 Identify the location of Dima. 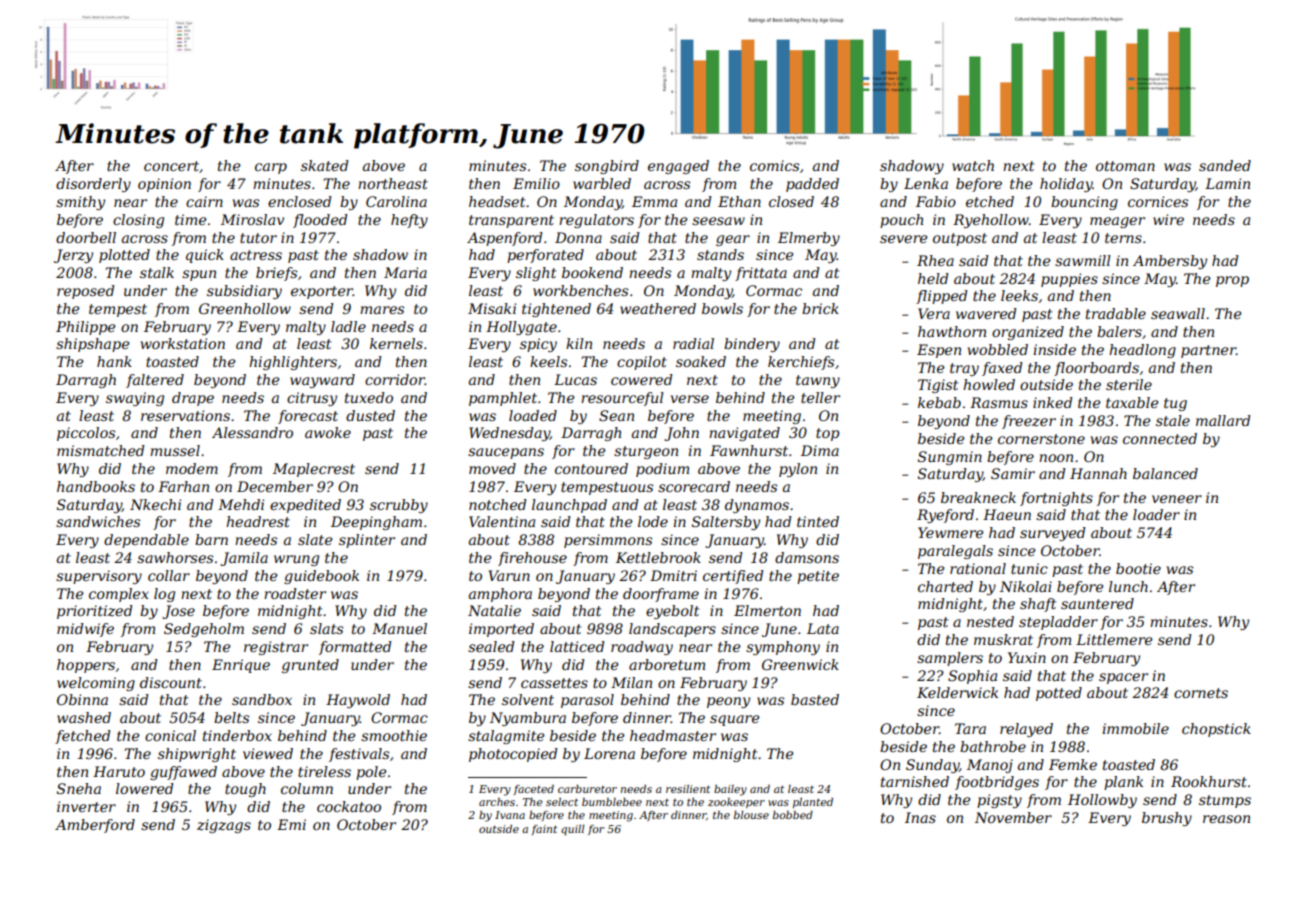
(820, 450).
